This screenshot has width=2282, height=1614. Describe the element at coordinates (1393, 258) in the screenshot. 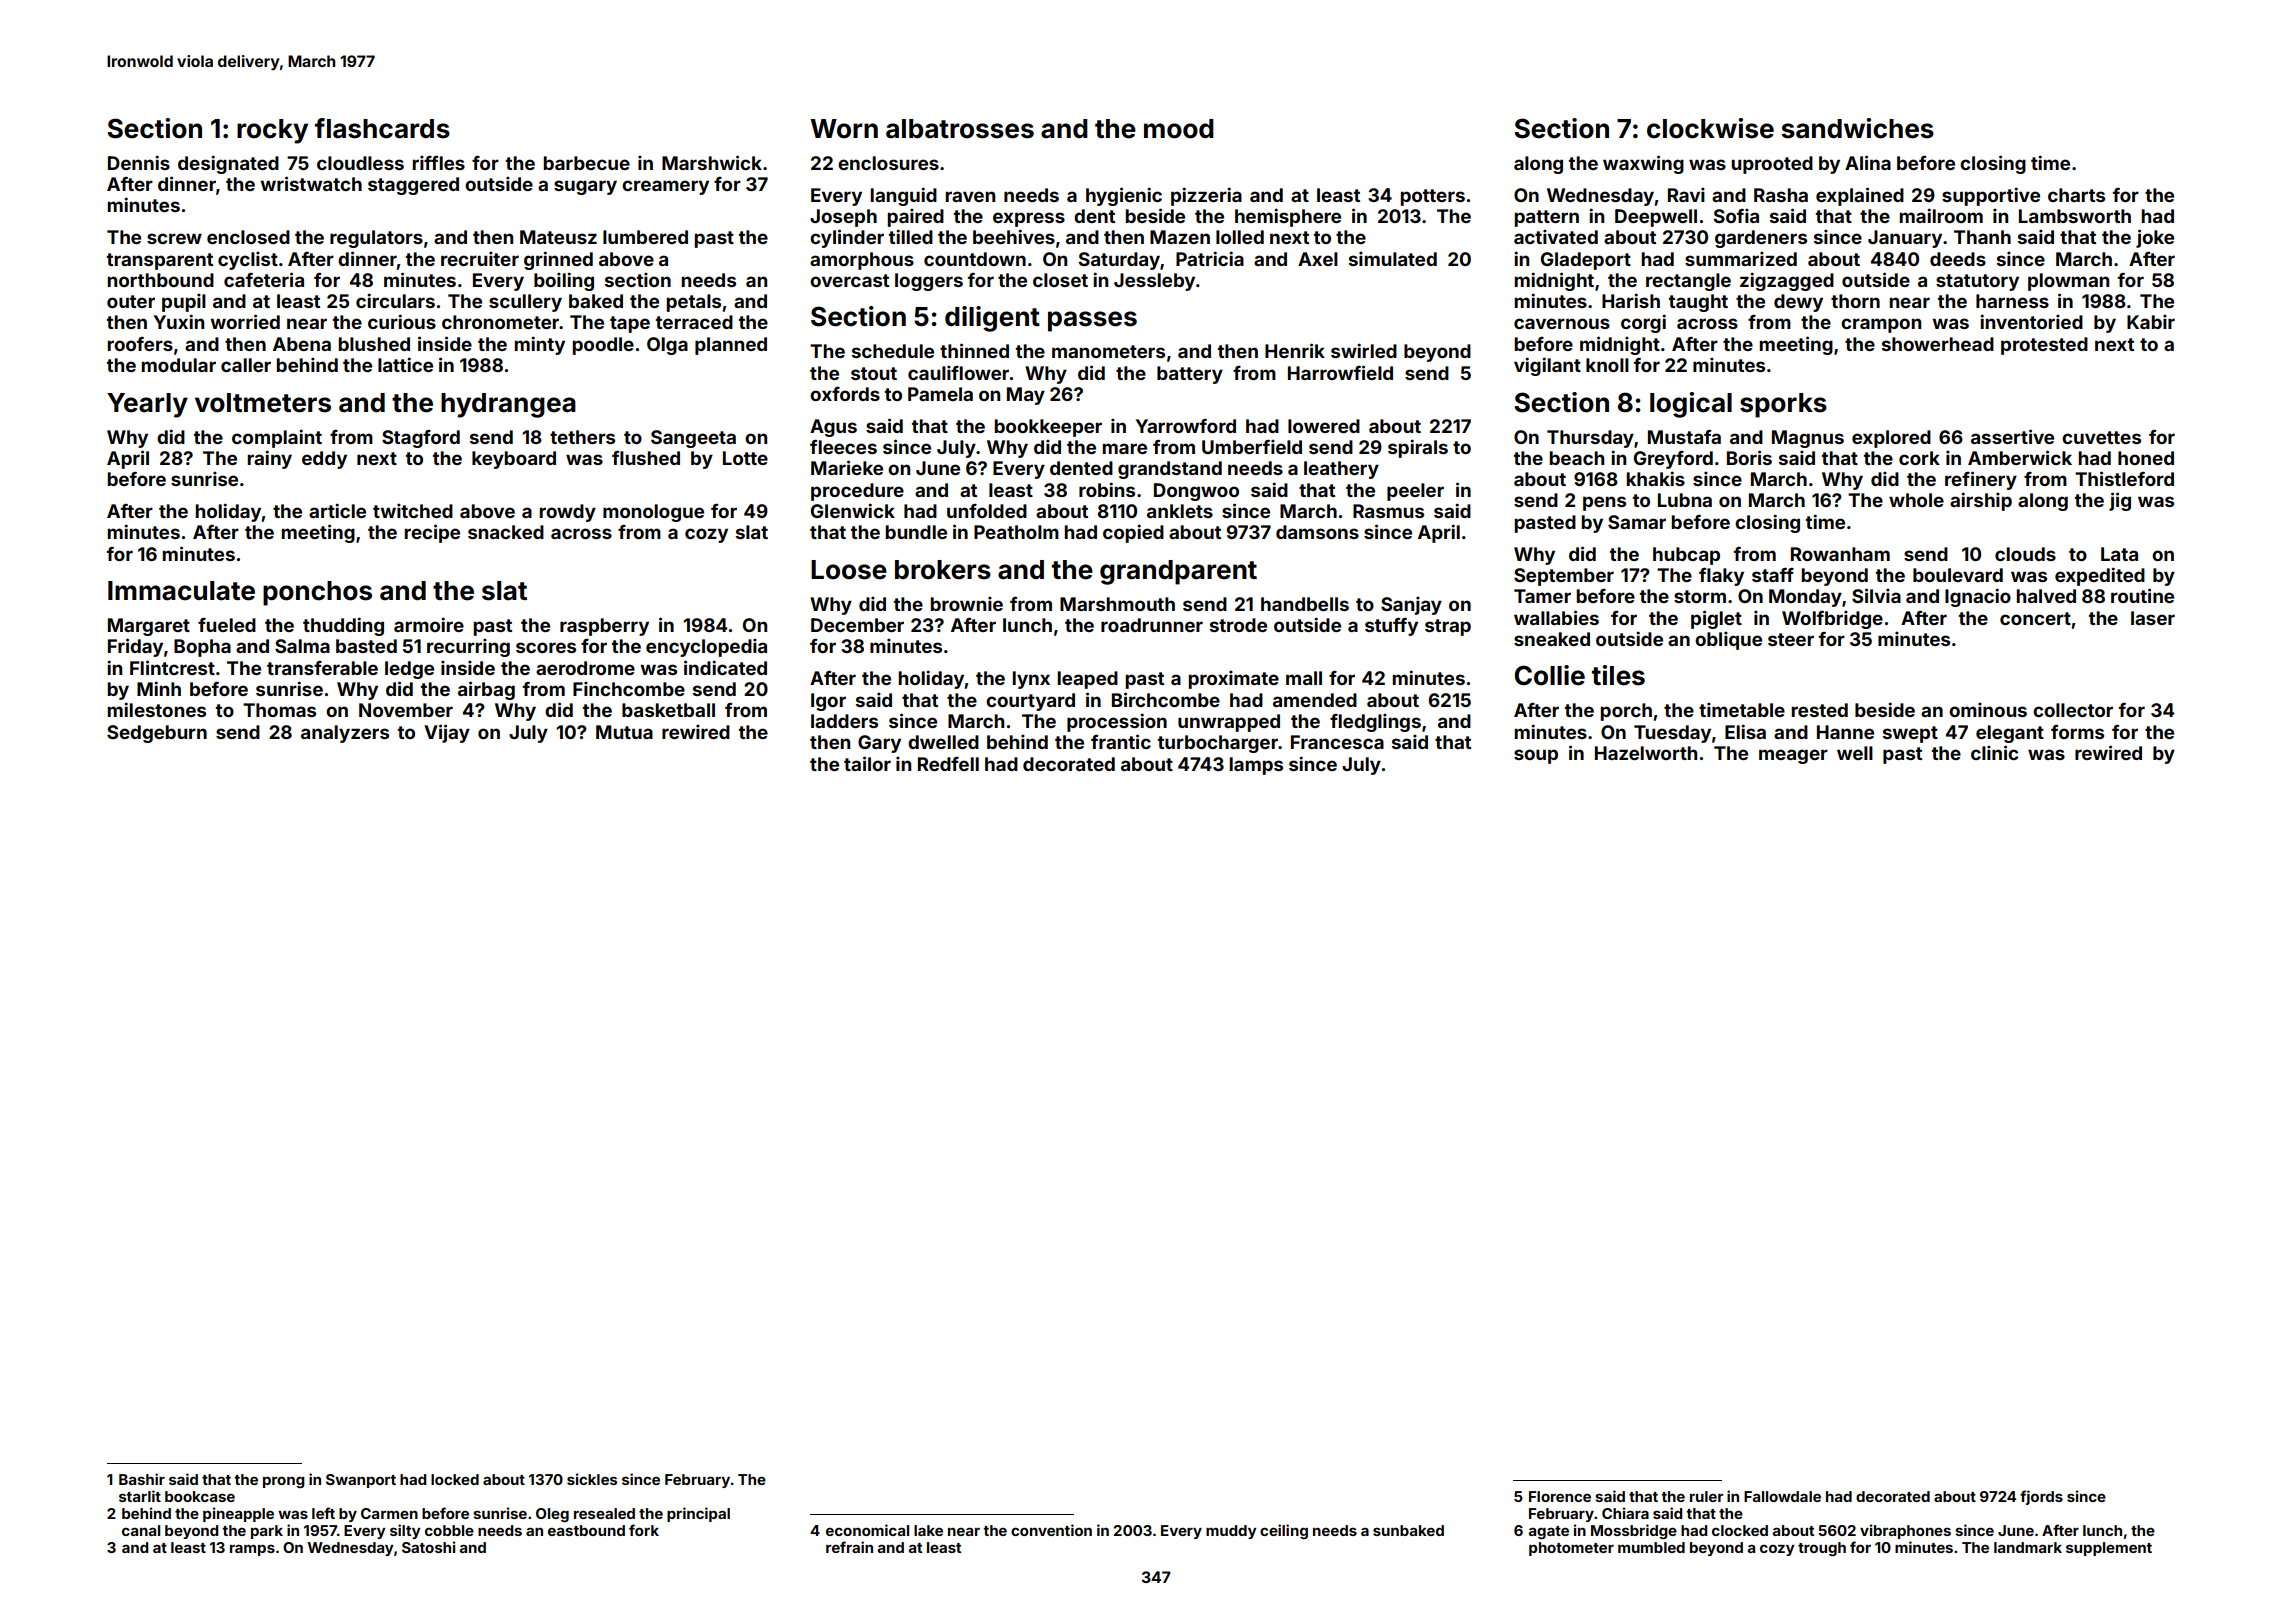

I see `simulated` at that location.
